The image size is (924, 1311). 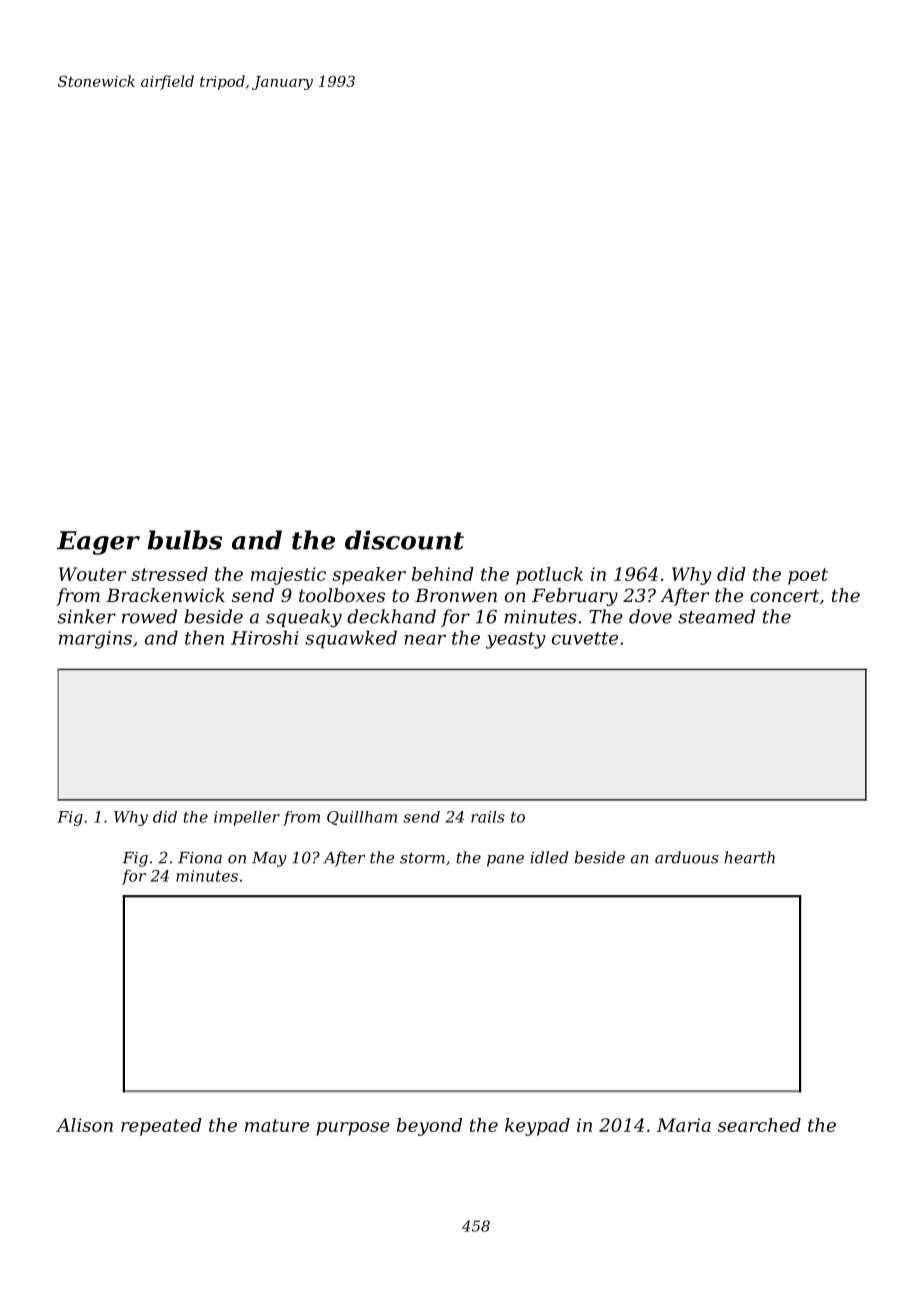 What do you see at coordinates (404, 540) in the screenshot?
I see `discount` at bounding box center [404, 540].
